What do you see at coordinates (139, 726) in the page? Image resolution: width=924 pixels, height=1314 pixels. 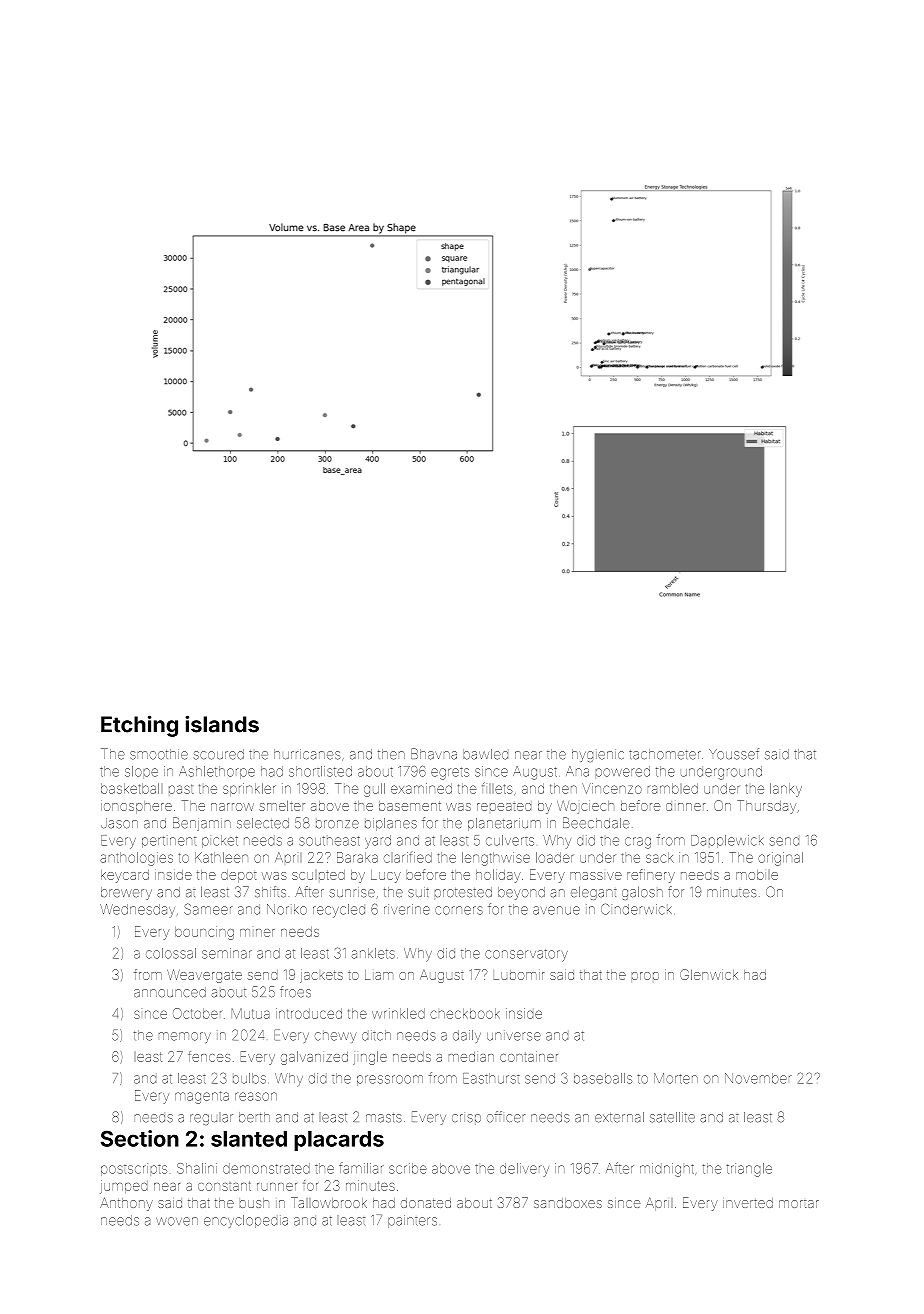 I see `Etching` at bounding box center [139, 726].
